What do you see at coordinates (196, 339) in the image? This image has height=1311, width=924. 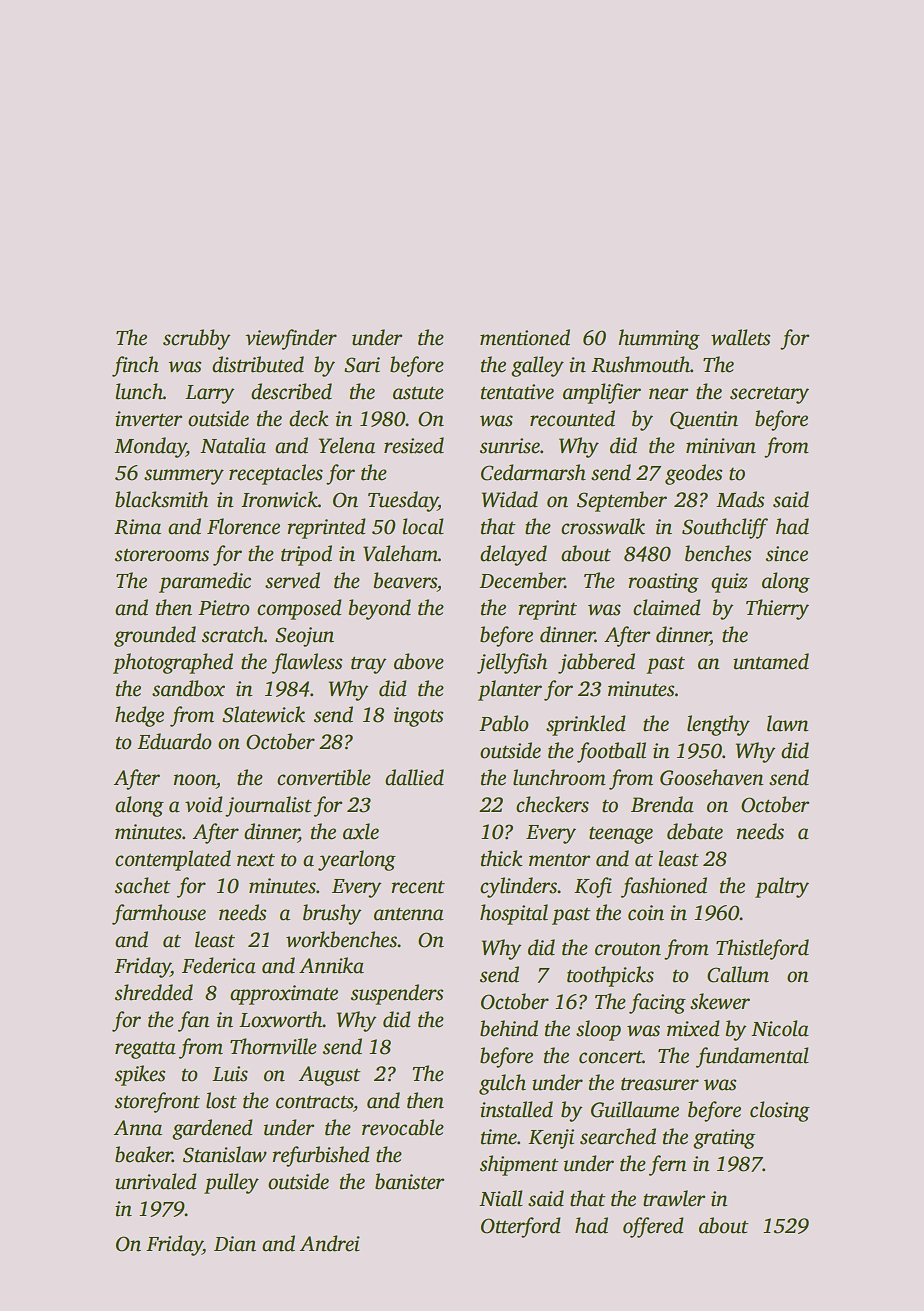 I see `scrubby` at bounding box center [196, 339].
